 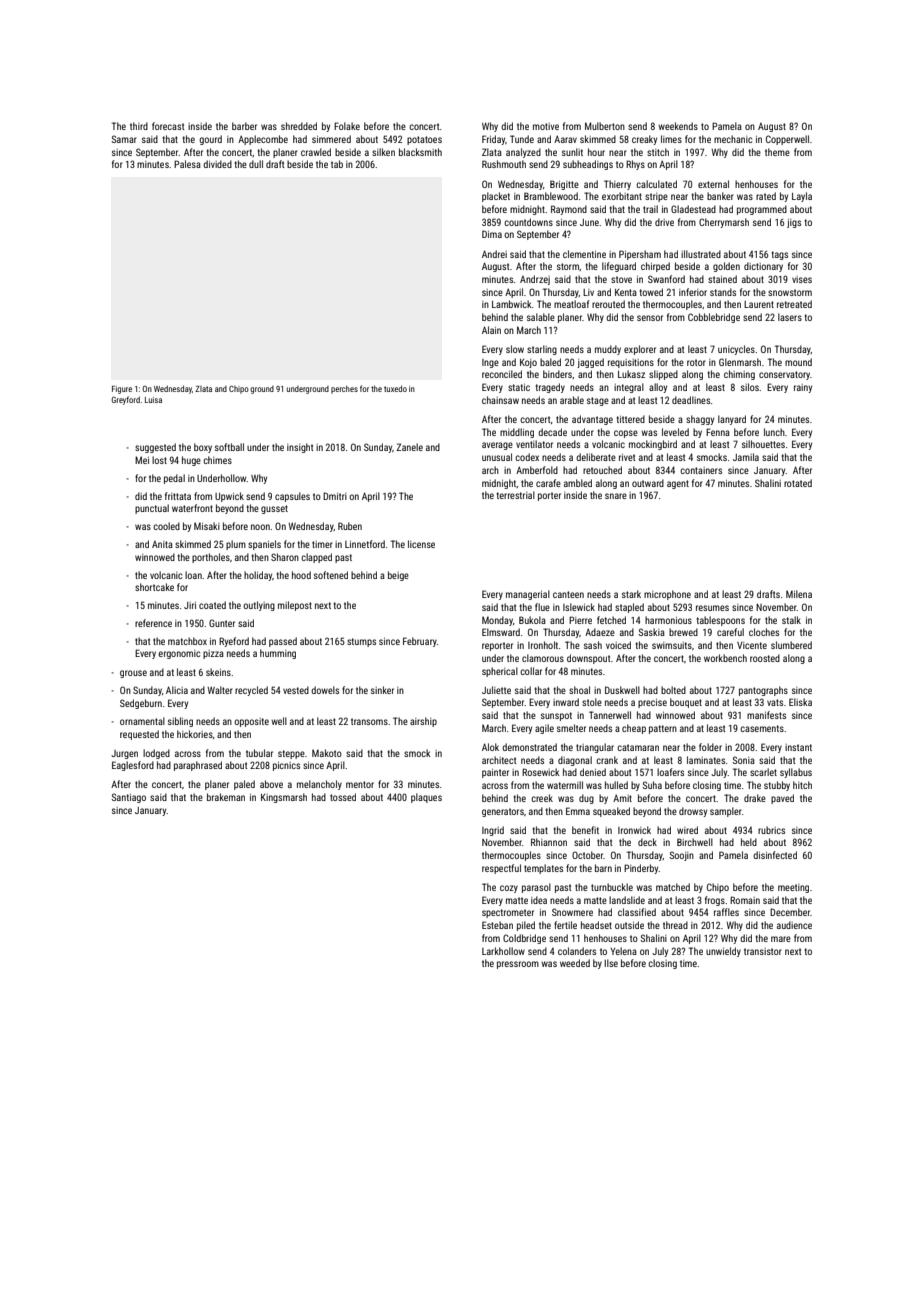 What do you see at coordinates (774, 432) in the image?
I see `lunch` at bounding box center [774, 432].
